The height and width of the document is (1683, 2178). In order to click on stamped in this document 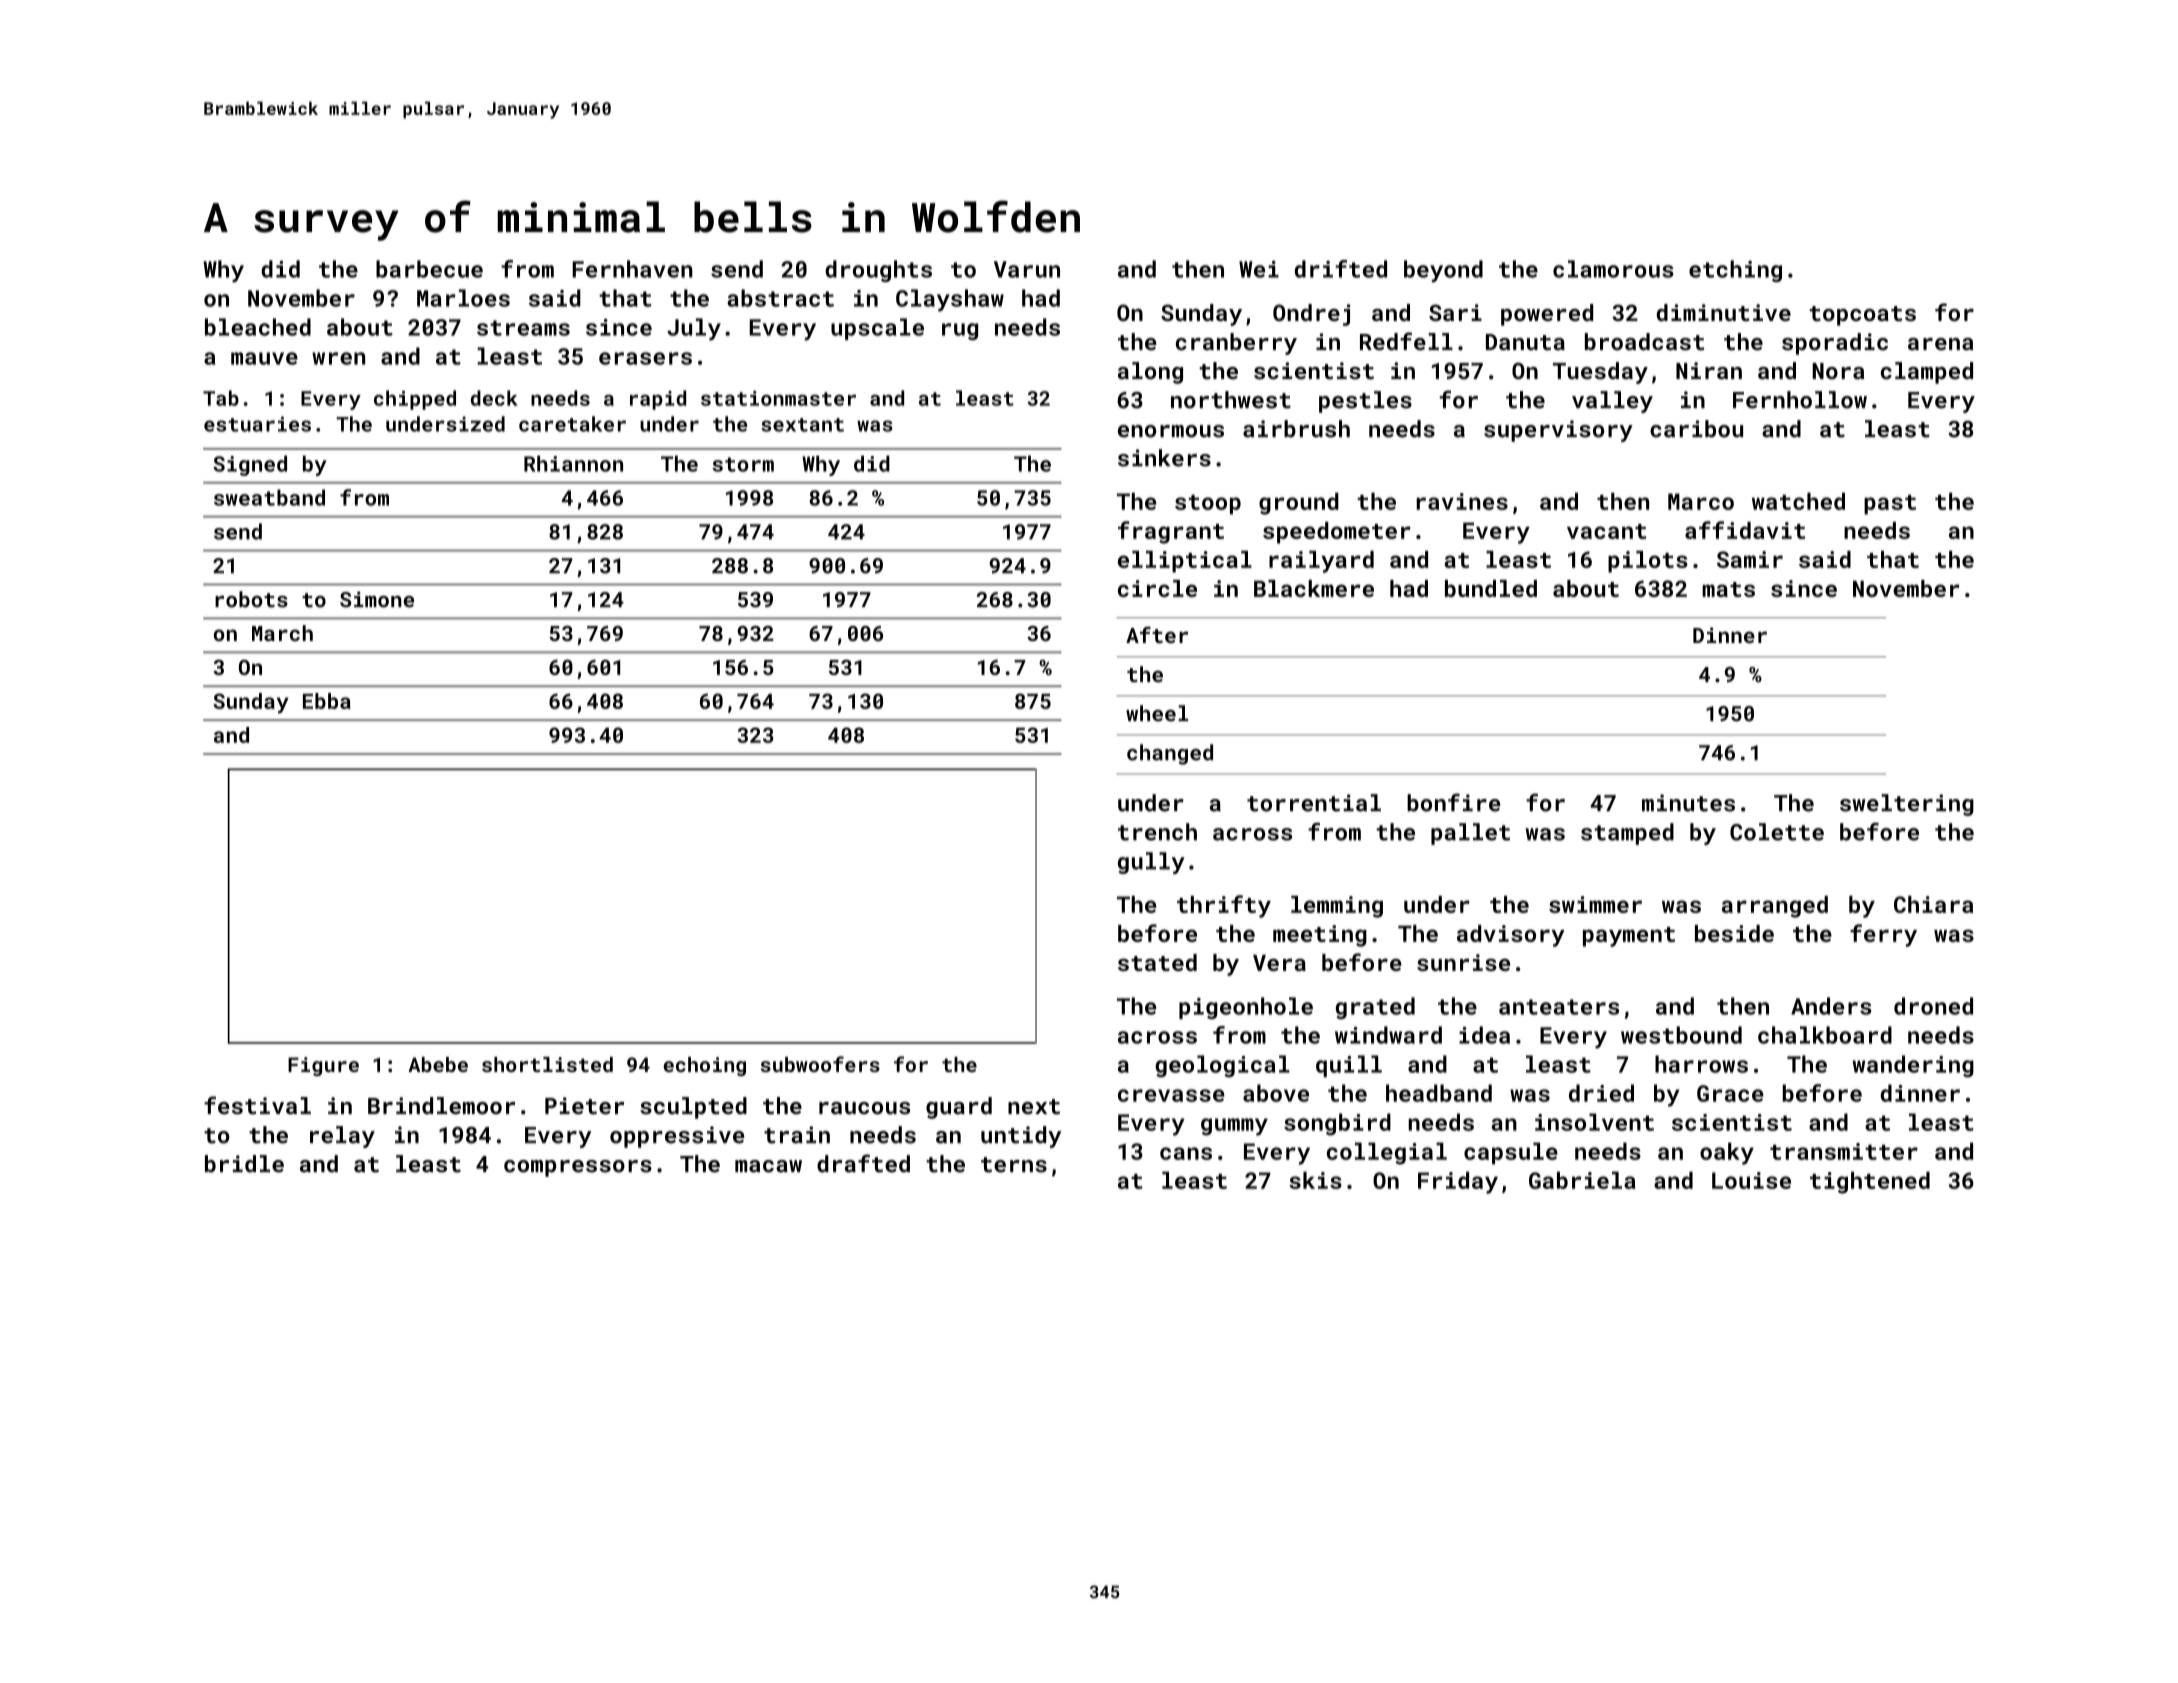, I will do `click(1627, 834)`.
